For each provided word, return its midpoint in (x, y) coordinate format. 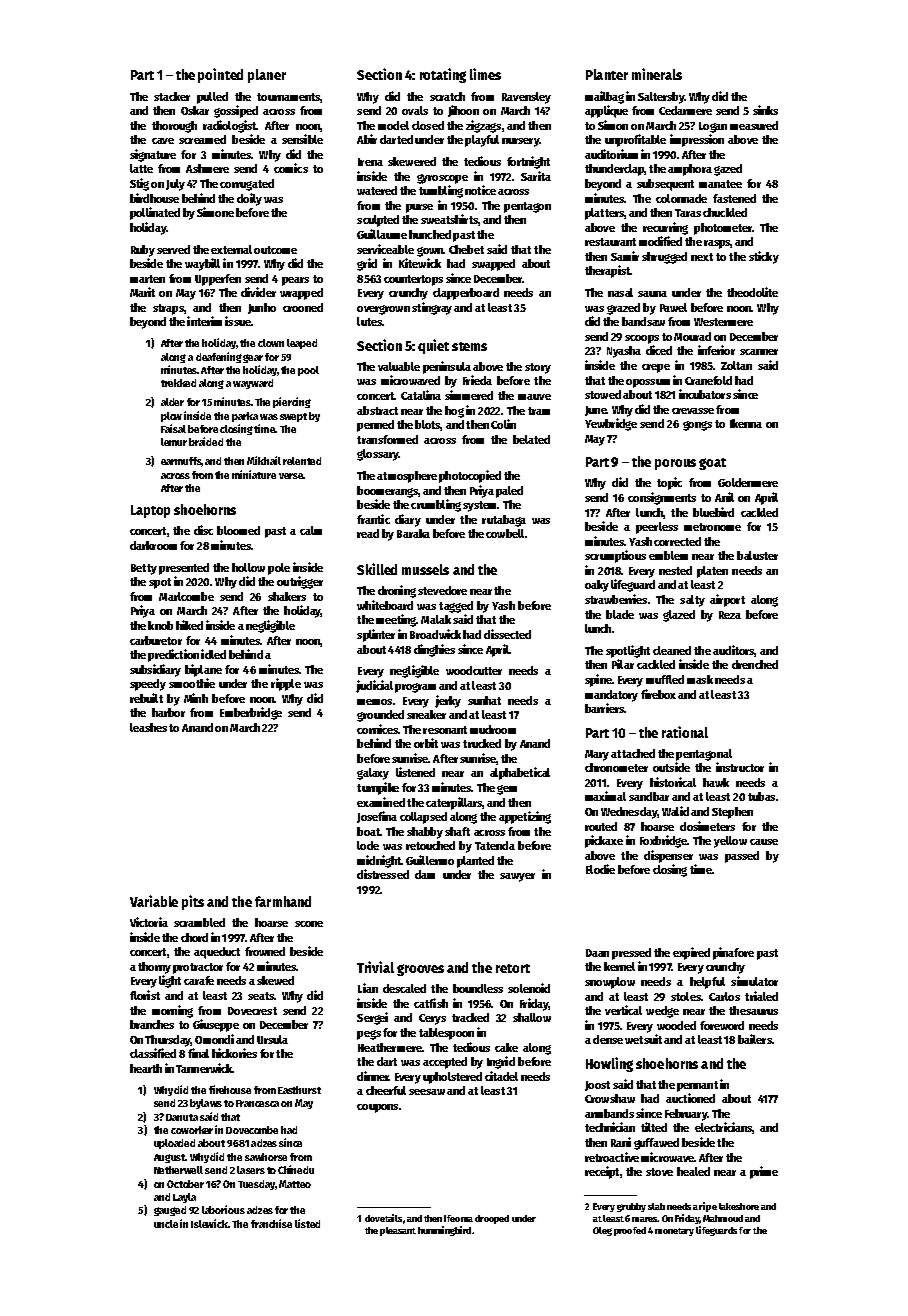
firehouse (230, 1089)
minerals (657, 74)
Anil (724, 497)
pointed (220, 75)
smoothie (192, 683)
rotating (443, 75)
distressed (383, 874)
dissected (507, 634)
